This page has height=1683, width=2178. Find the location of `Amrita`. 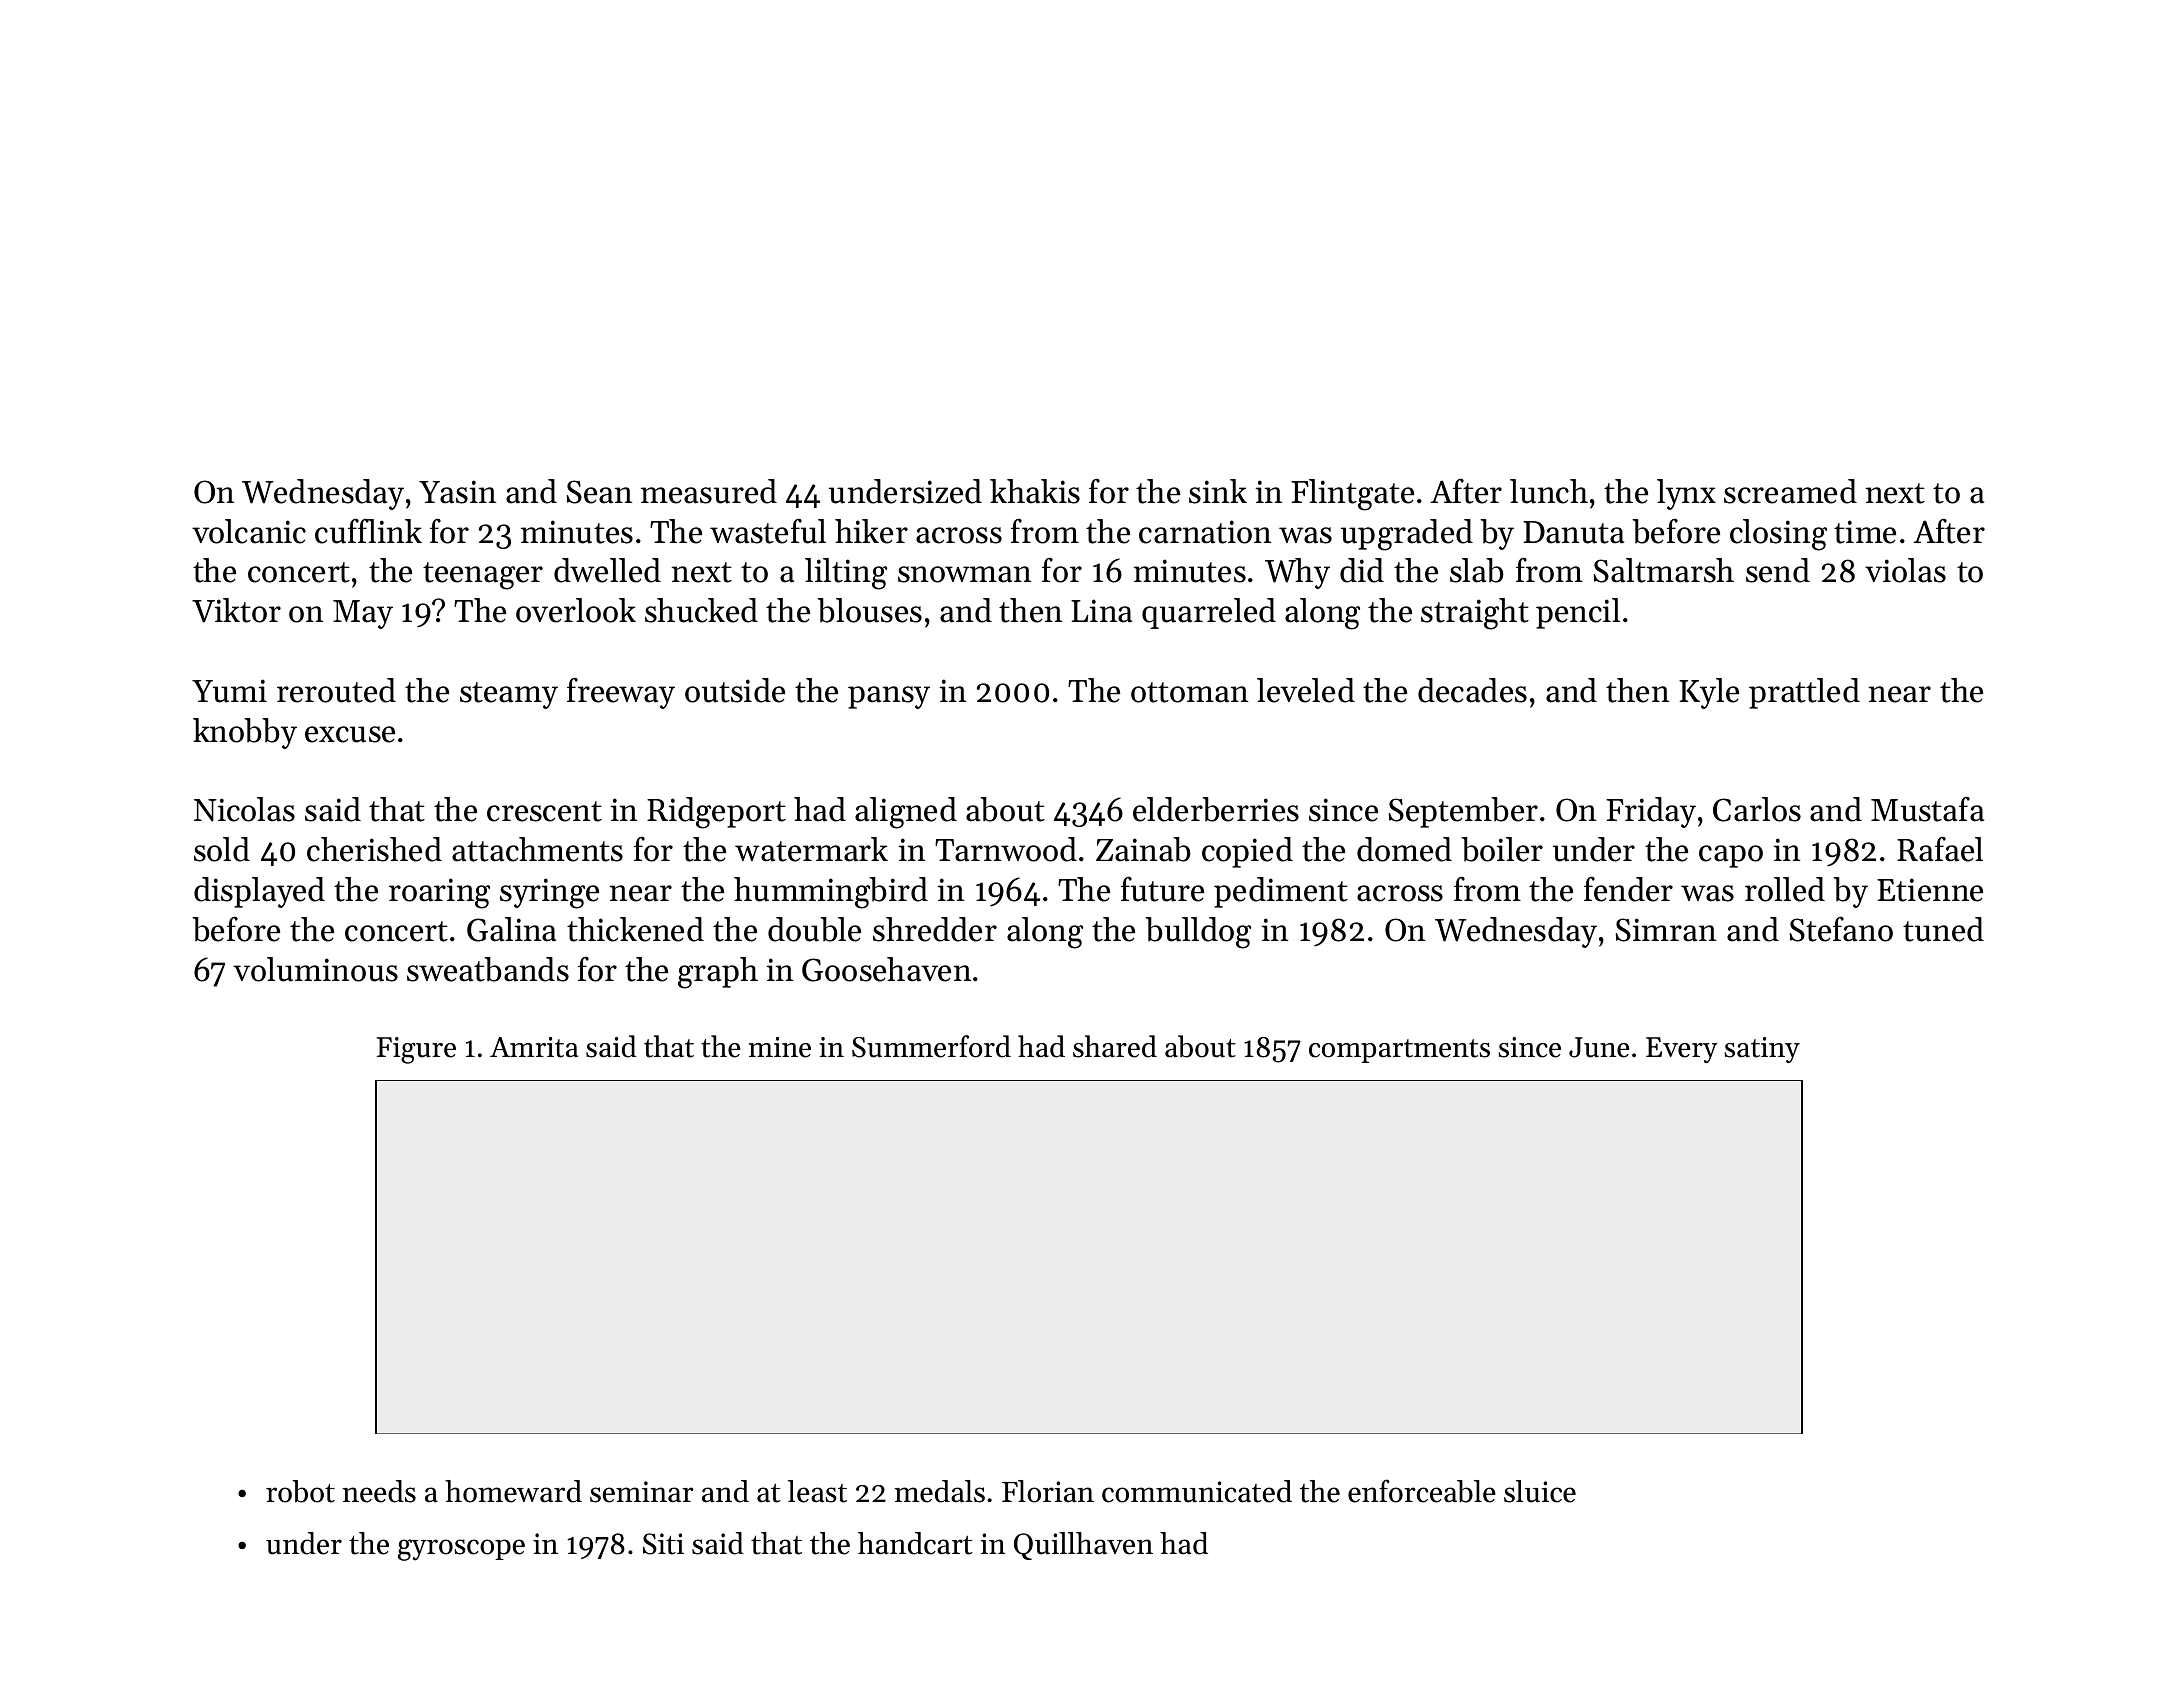

Amrita is located at coordinates (534, 1047).
